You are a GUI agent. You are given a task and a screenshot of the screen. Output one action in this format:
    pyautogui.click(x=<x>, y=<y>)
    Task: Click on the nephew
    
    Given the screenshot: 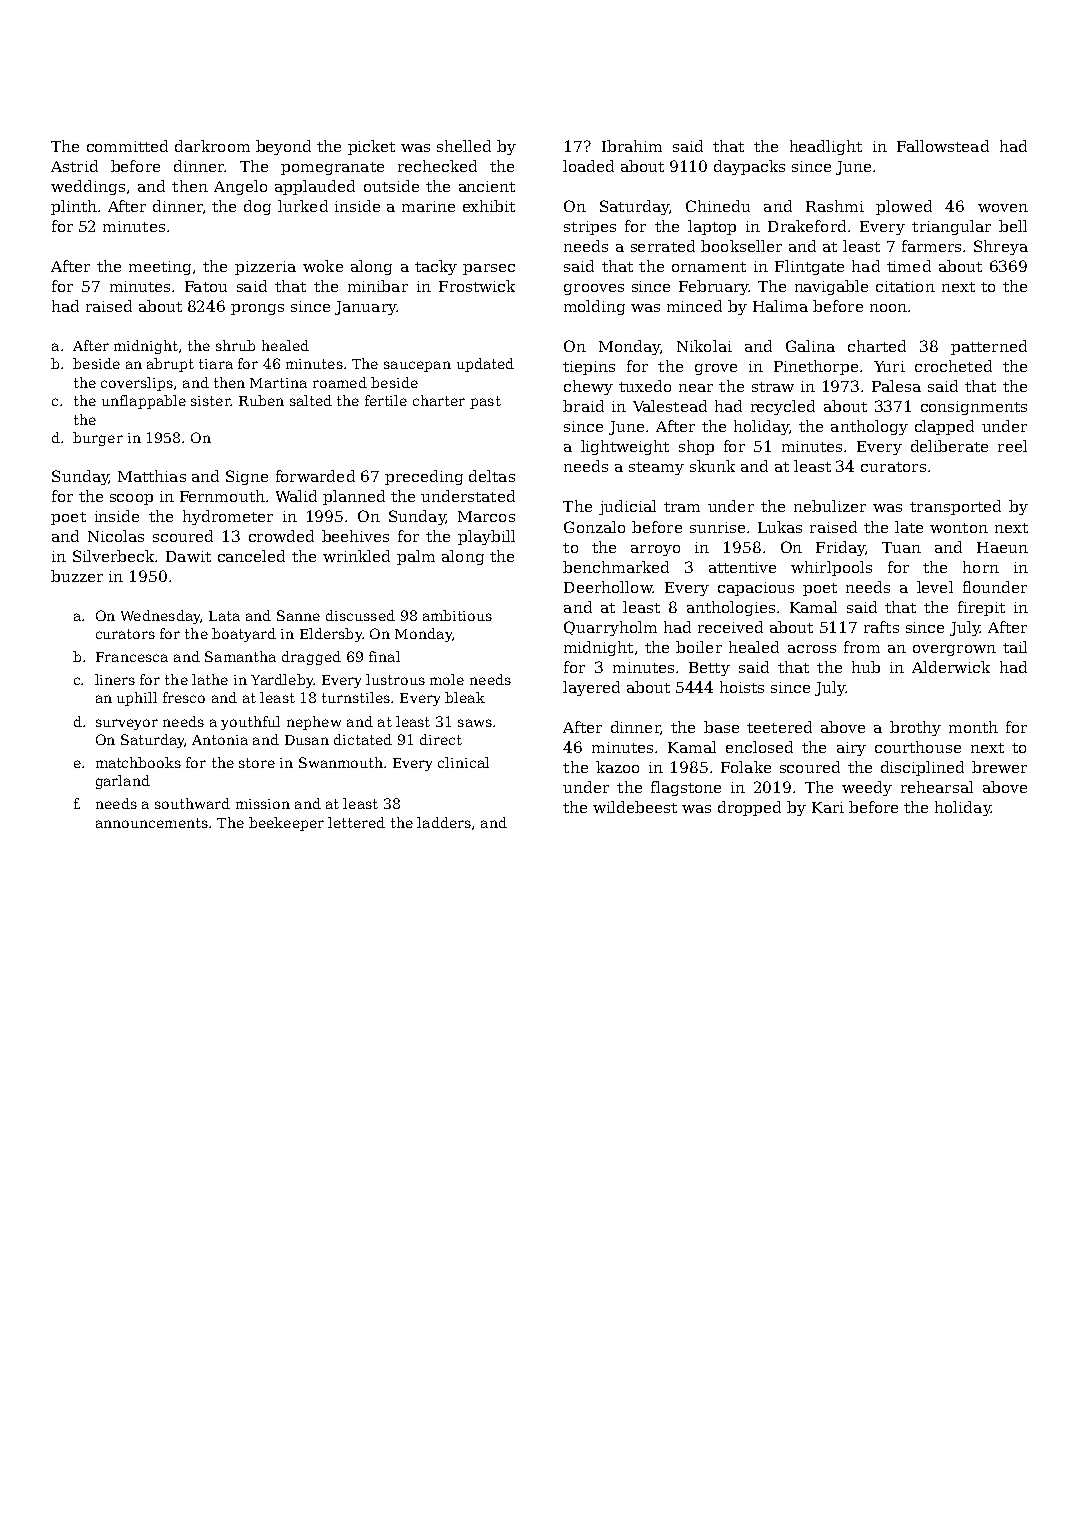 What is the action you would take?
    pyautogui.click(x=314, y=723)
